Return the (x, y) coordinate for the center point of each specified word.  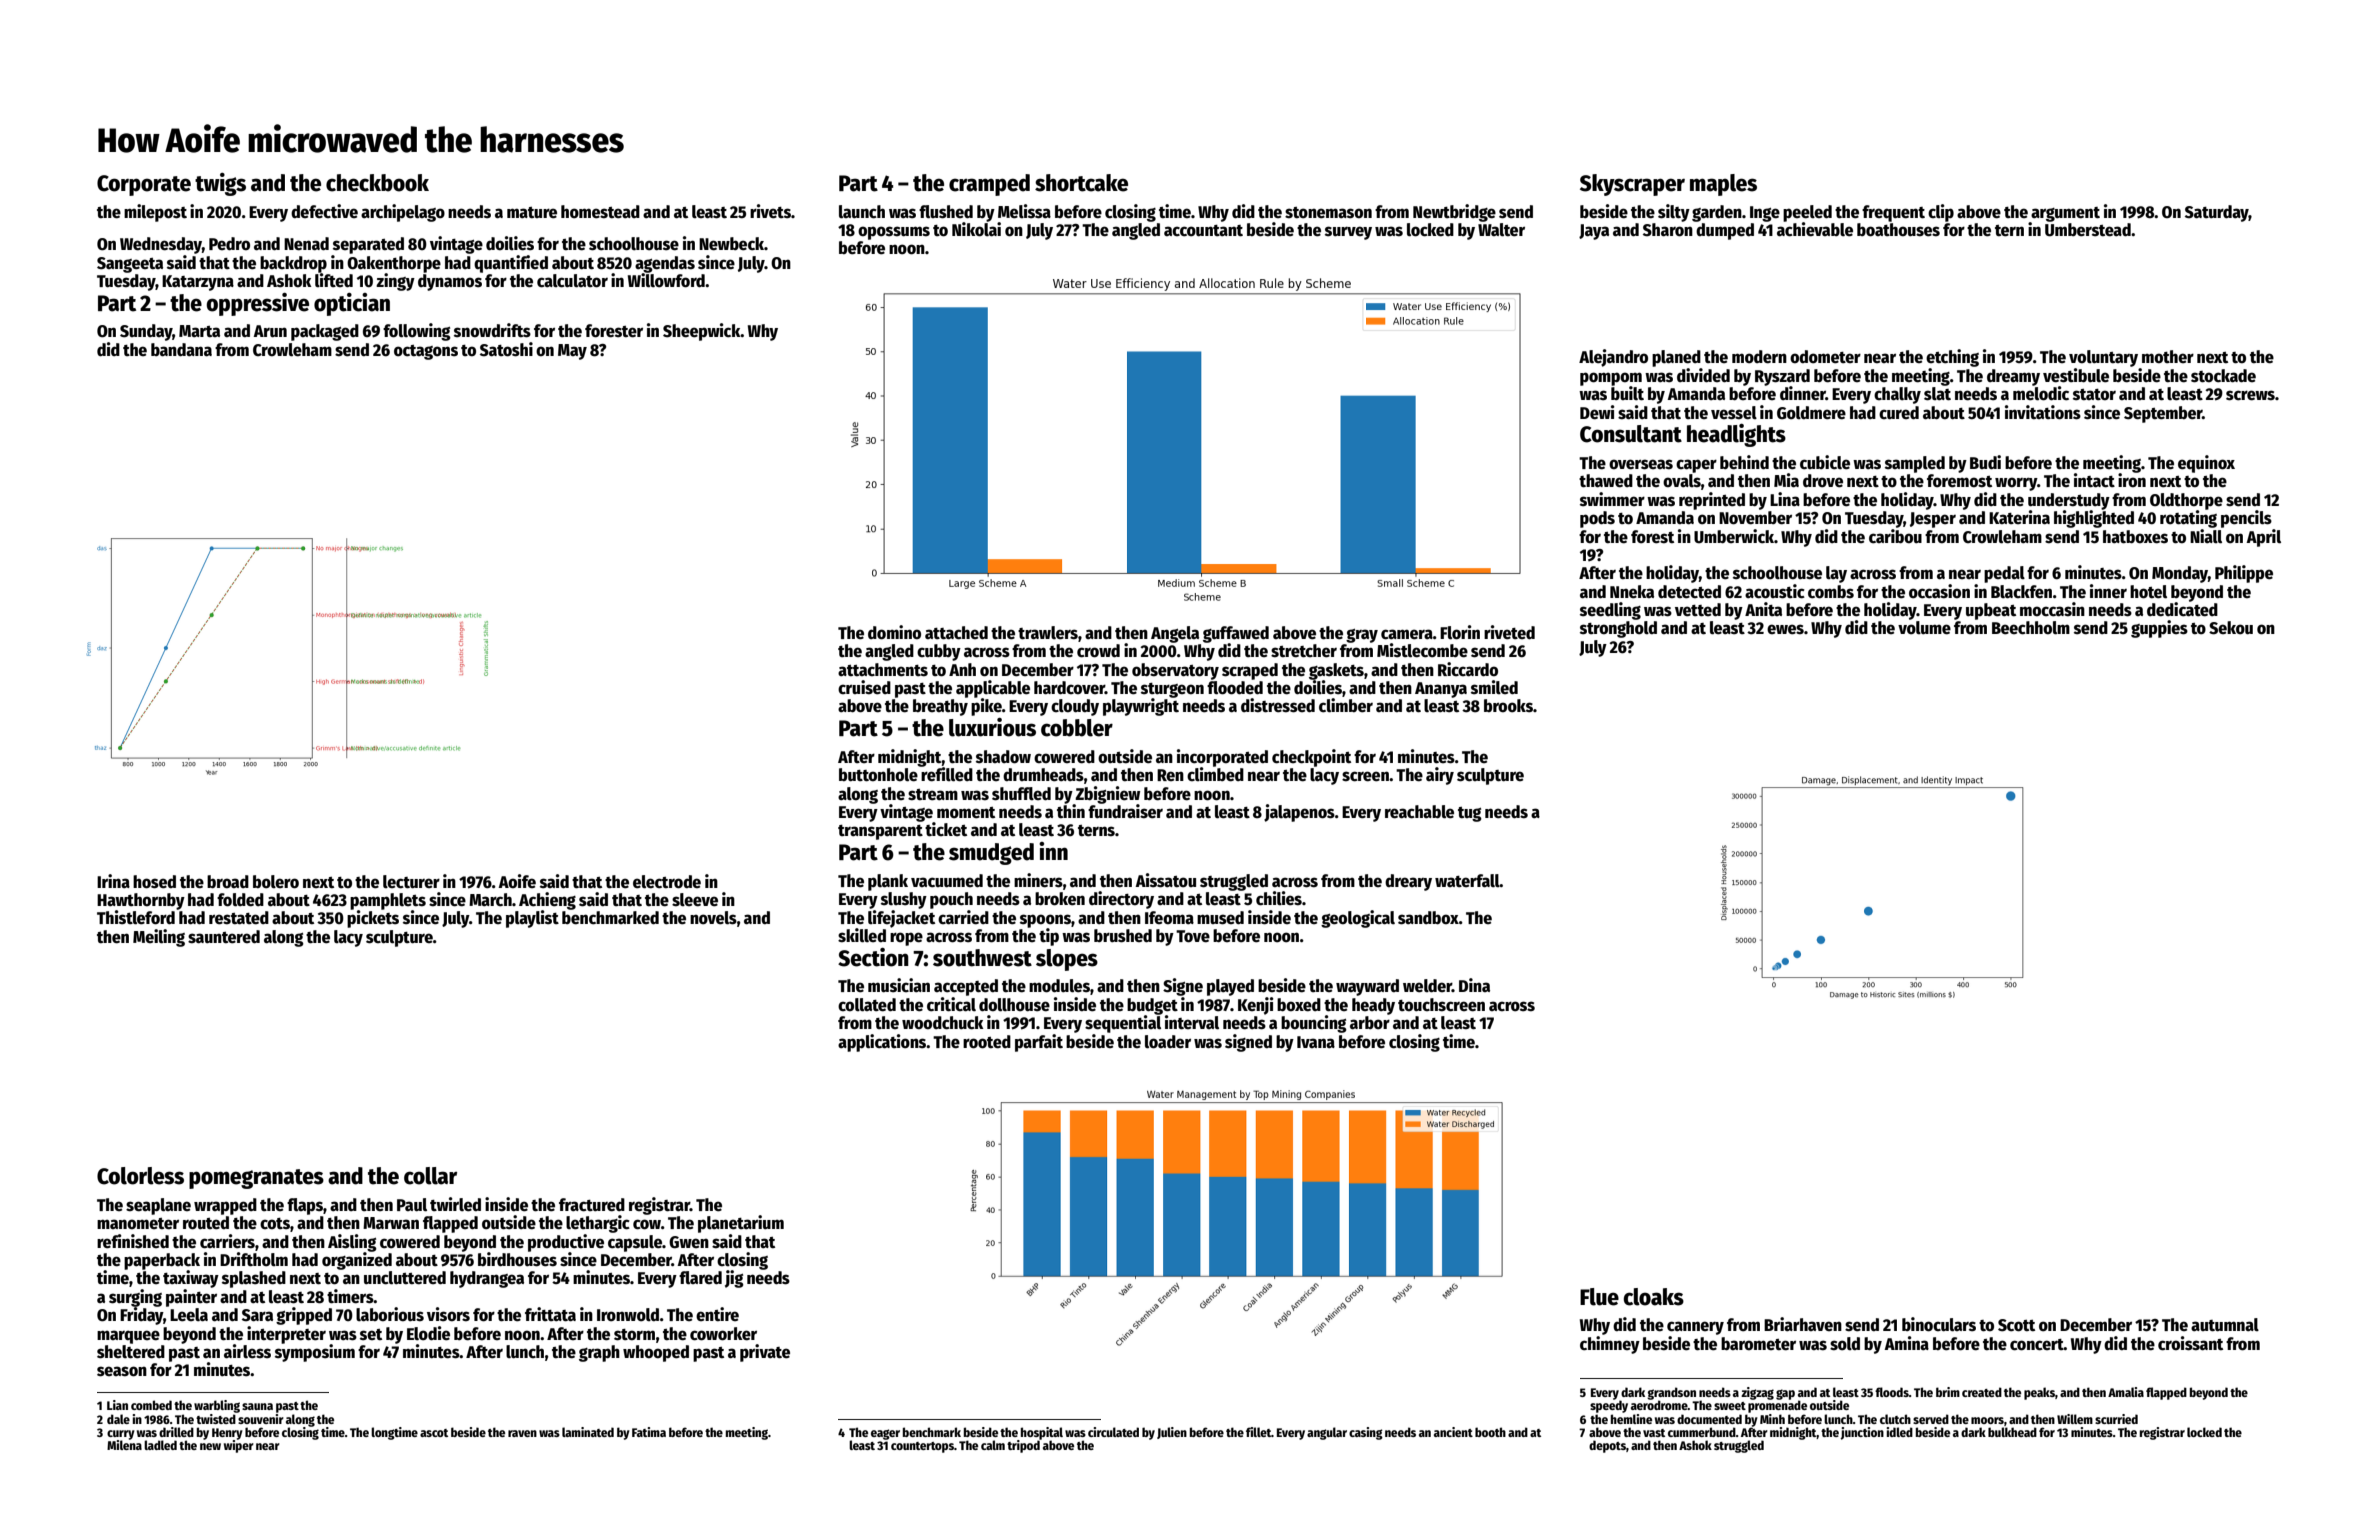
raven (522, 1433)
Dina (1474, 985)
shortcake (1081, 183)
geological (1358, 919)
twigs (220, 184)
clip (1941, 213)
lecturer (411, 882)
